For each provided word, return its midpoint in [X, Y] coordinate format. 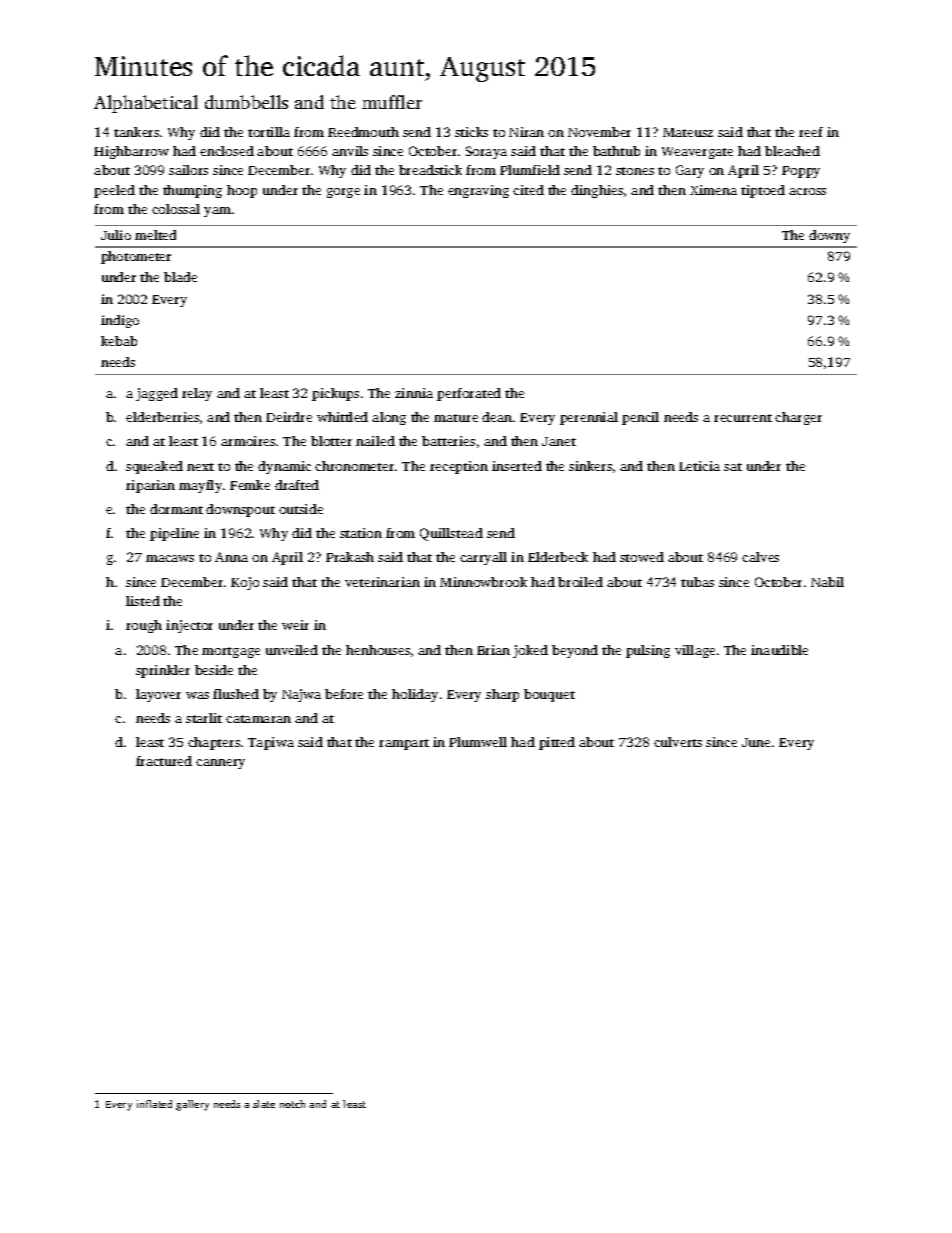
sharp [502, 695]
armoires [248, 441]
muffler [392, 102]
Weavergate [697, 153]
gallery [192, 1105]
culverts [678, 742]
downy [829, 236]
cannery [220, 764]
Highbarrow [131, 152]
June [756, 742]
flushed [236, 694]
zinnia [414, 393]
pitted [557, 743]
